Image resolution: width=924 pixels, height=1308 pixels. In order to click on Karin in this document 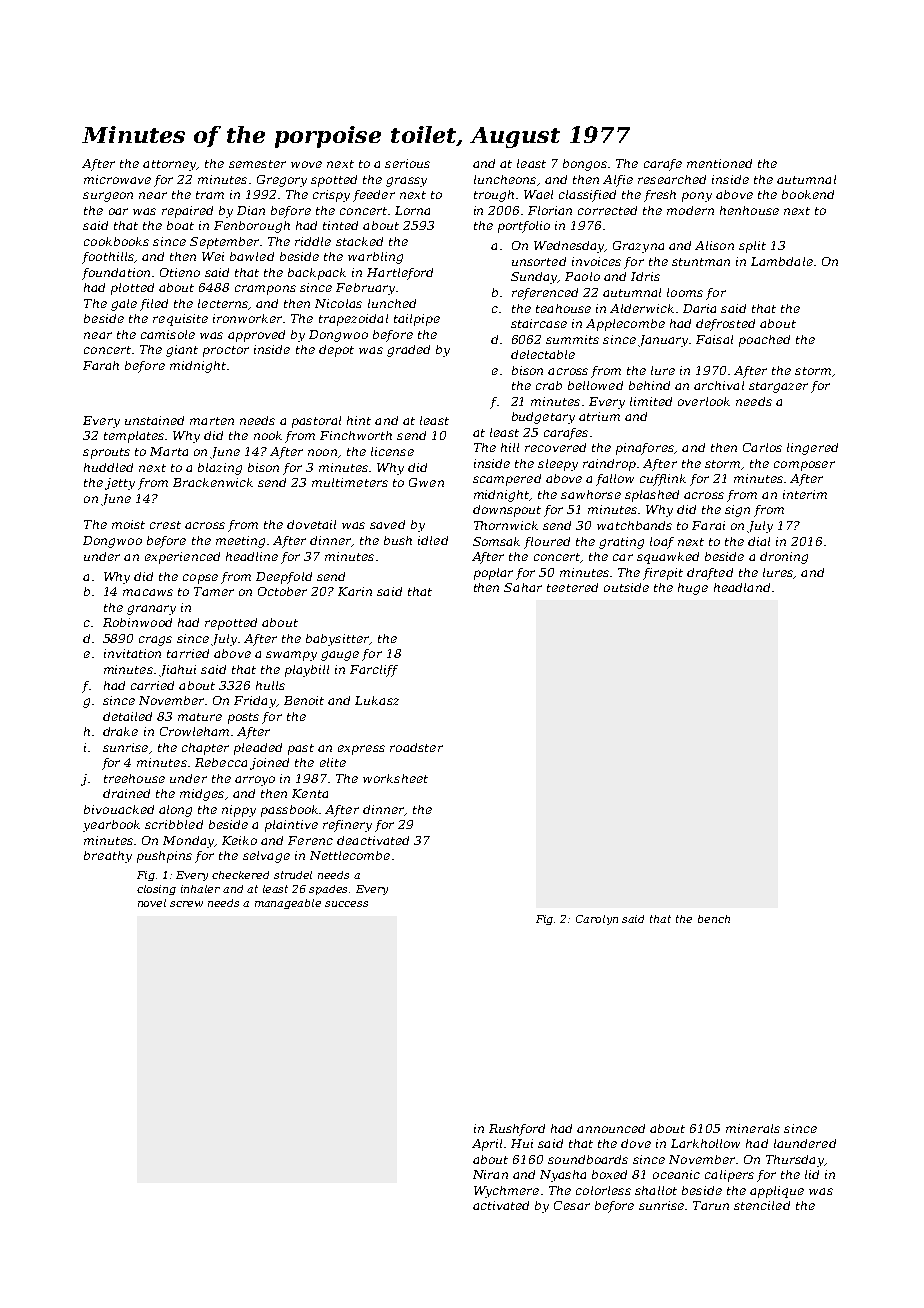, I will do `click(355, 591)`.
